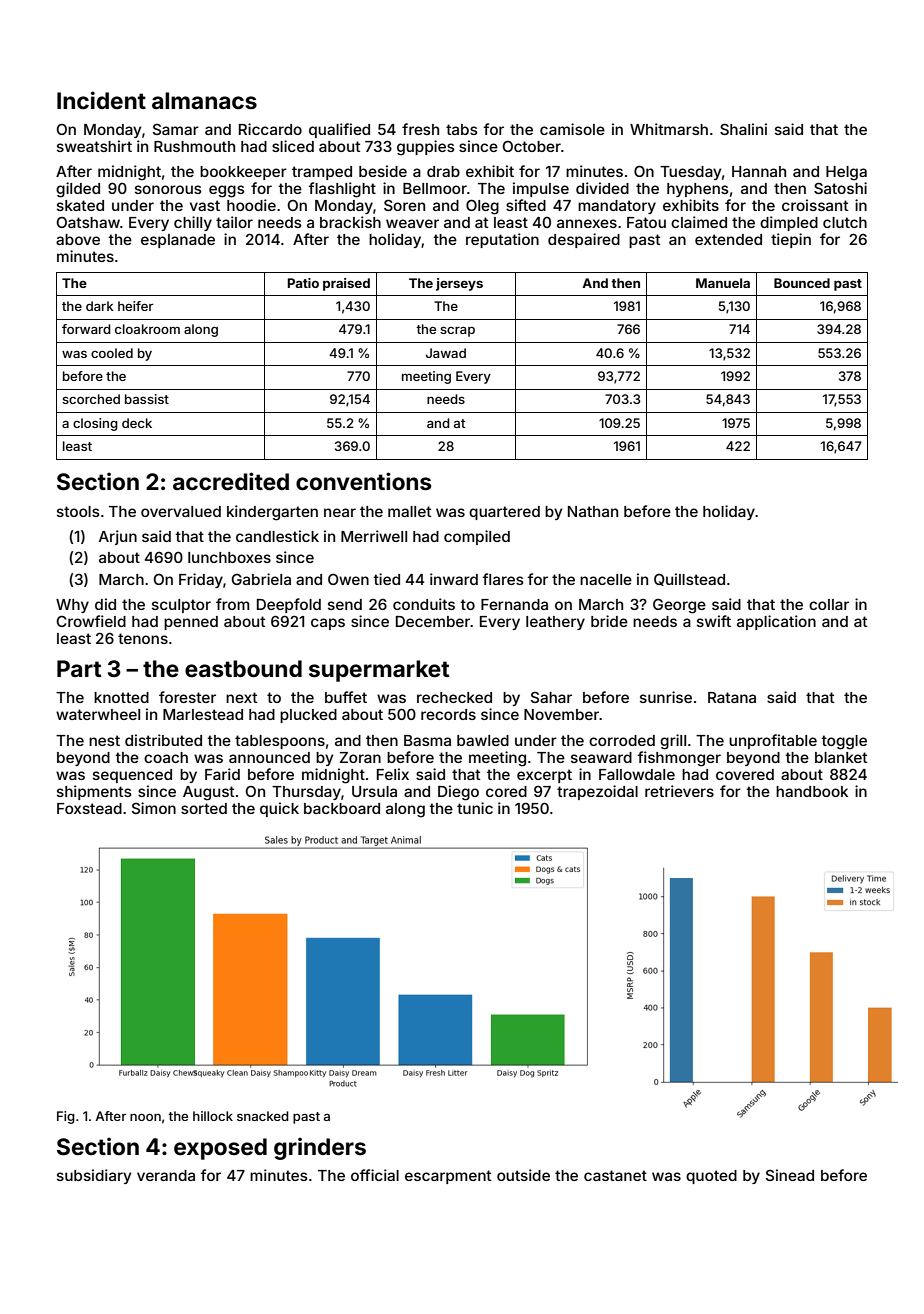  I want to click on subsidiary, so click(94, 1176).
